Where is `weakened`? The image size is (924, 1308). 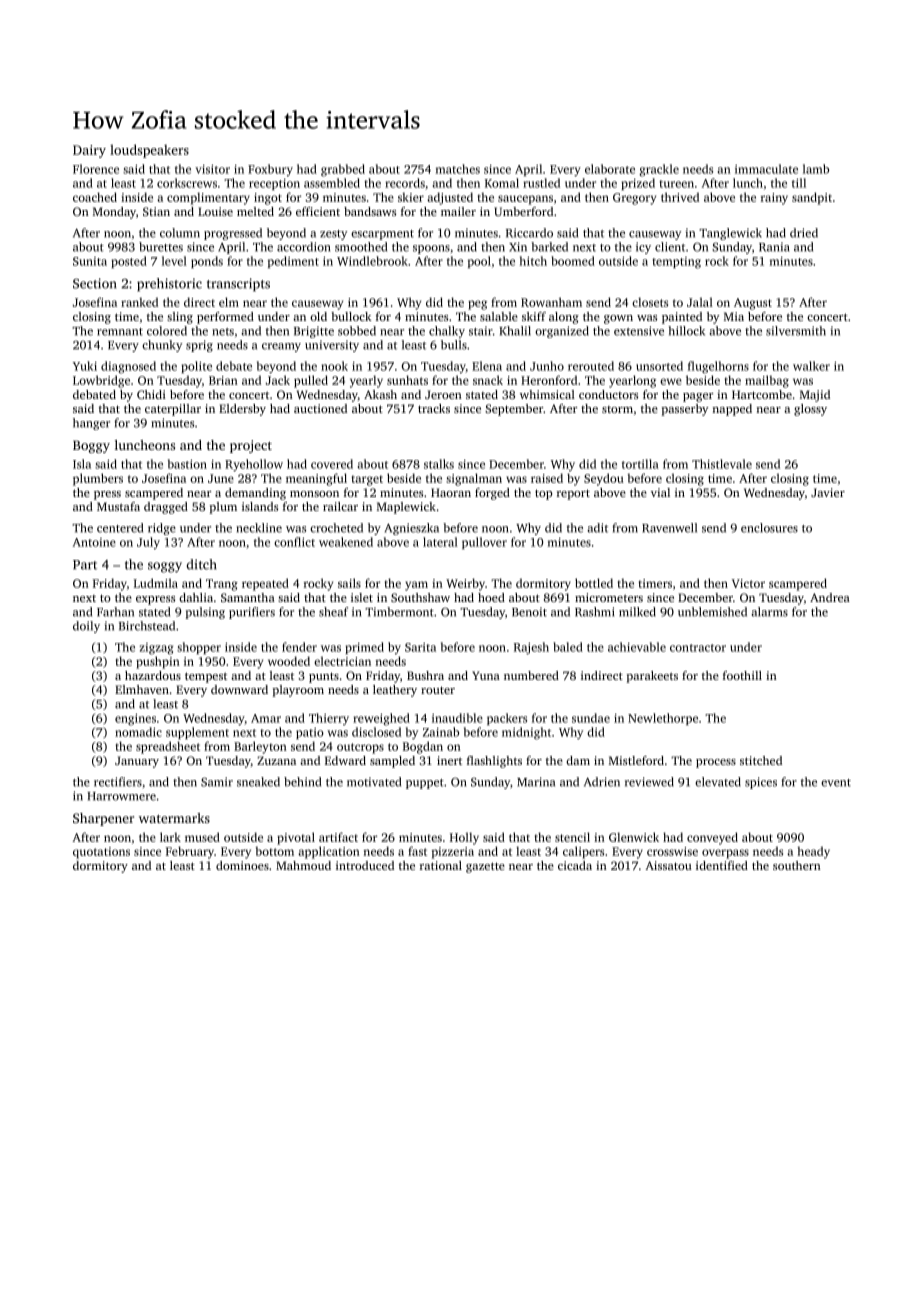
weakened is located at coordinates (346, 542).
